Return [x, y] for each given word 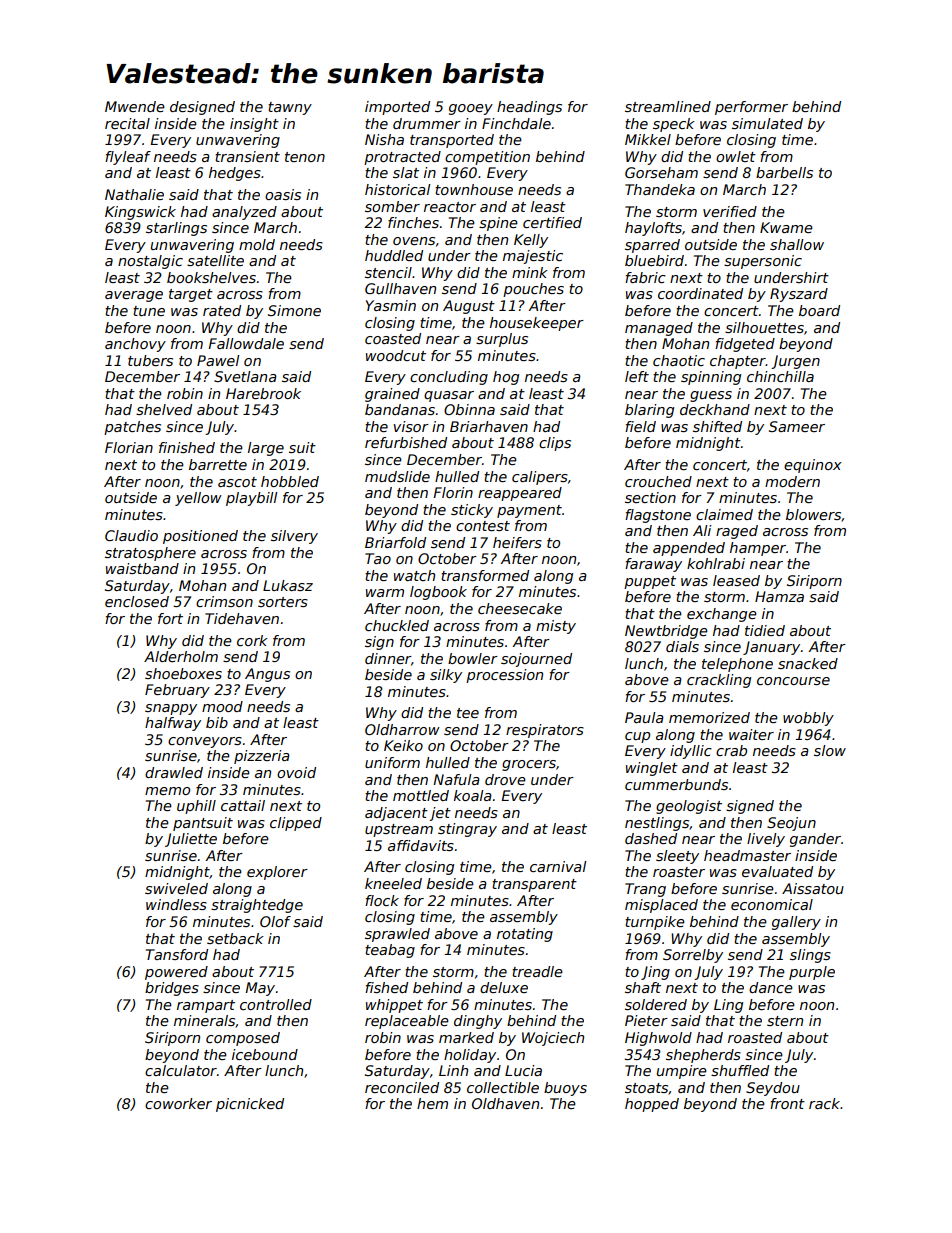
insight [254, 125]
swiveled [176, 888]
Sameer [797, 426]
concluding [449, 378]
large [266, 449]
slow [830, 750]
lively [766, 840]
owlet [736, 156]
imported [397, 108]
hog [506, 378]
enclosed [137, 601]
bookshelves [211, 277]
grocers [529, 765]
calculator [181, 1070]
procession [504, 676]
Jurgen [795, 362]
